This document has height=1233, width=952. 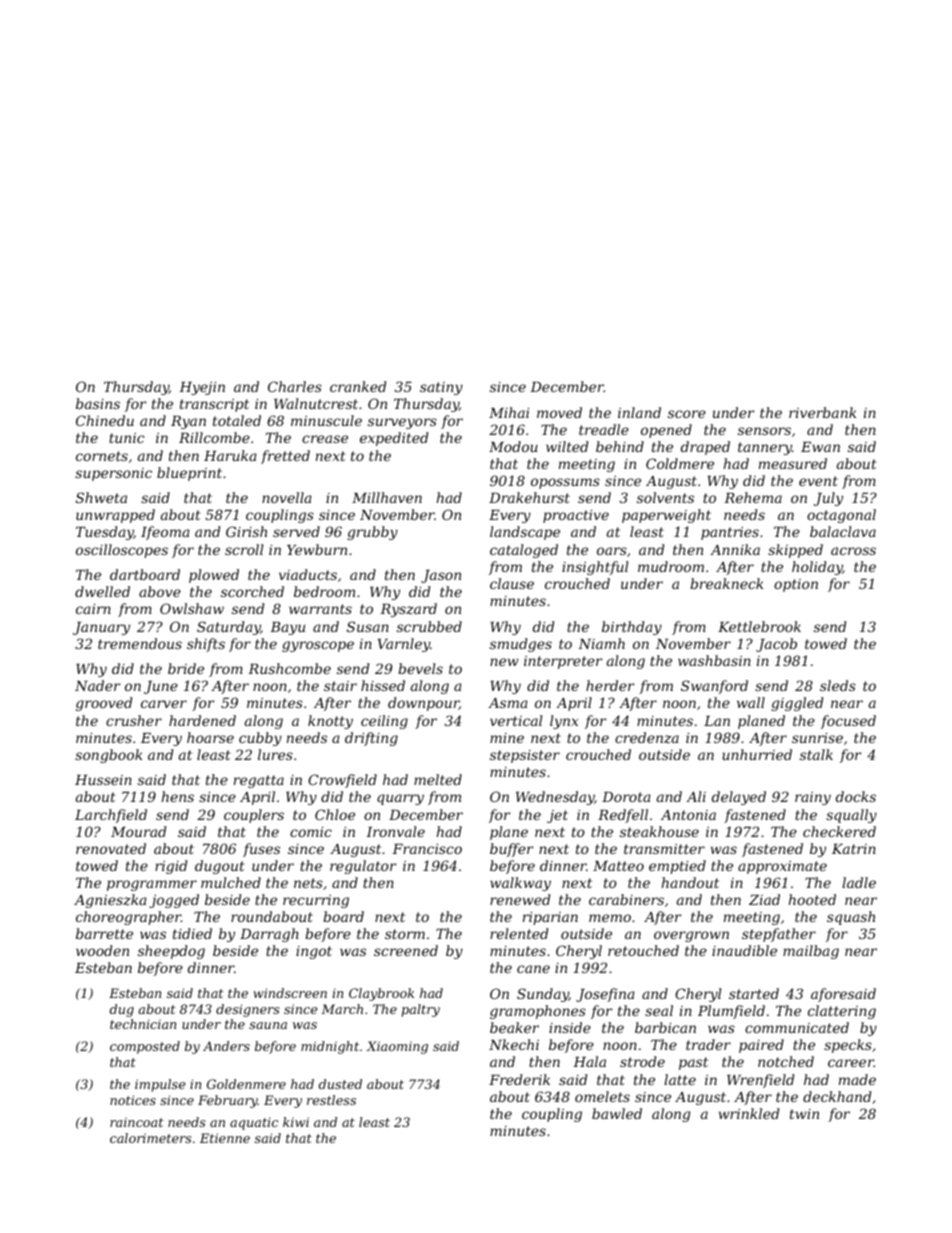 What do you see at coordinates (143, 1024) in the document?
I see `technician` at bounding box center [143, 1024].
